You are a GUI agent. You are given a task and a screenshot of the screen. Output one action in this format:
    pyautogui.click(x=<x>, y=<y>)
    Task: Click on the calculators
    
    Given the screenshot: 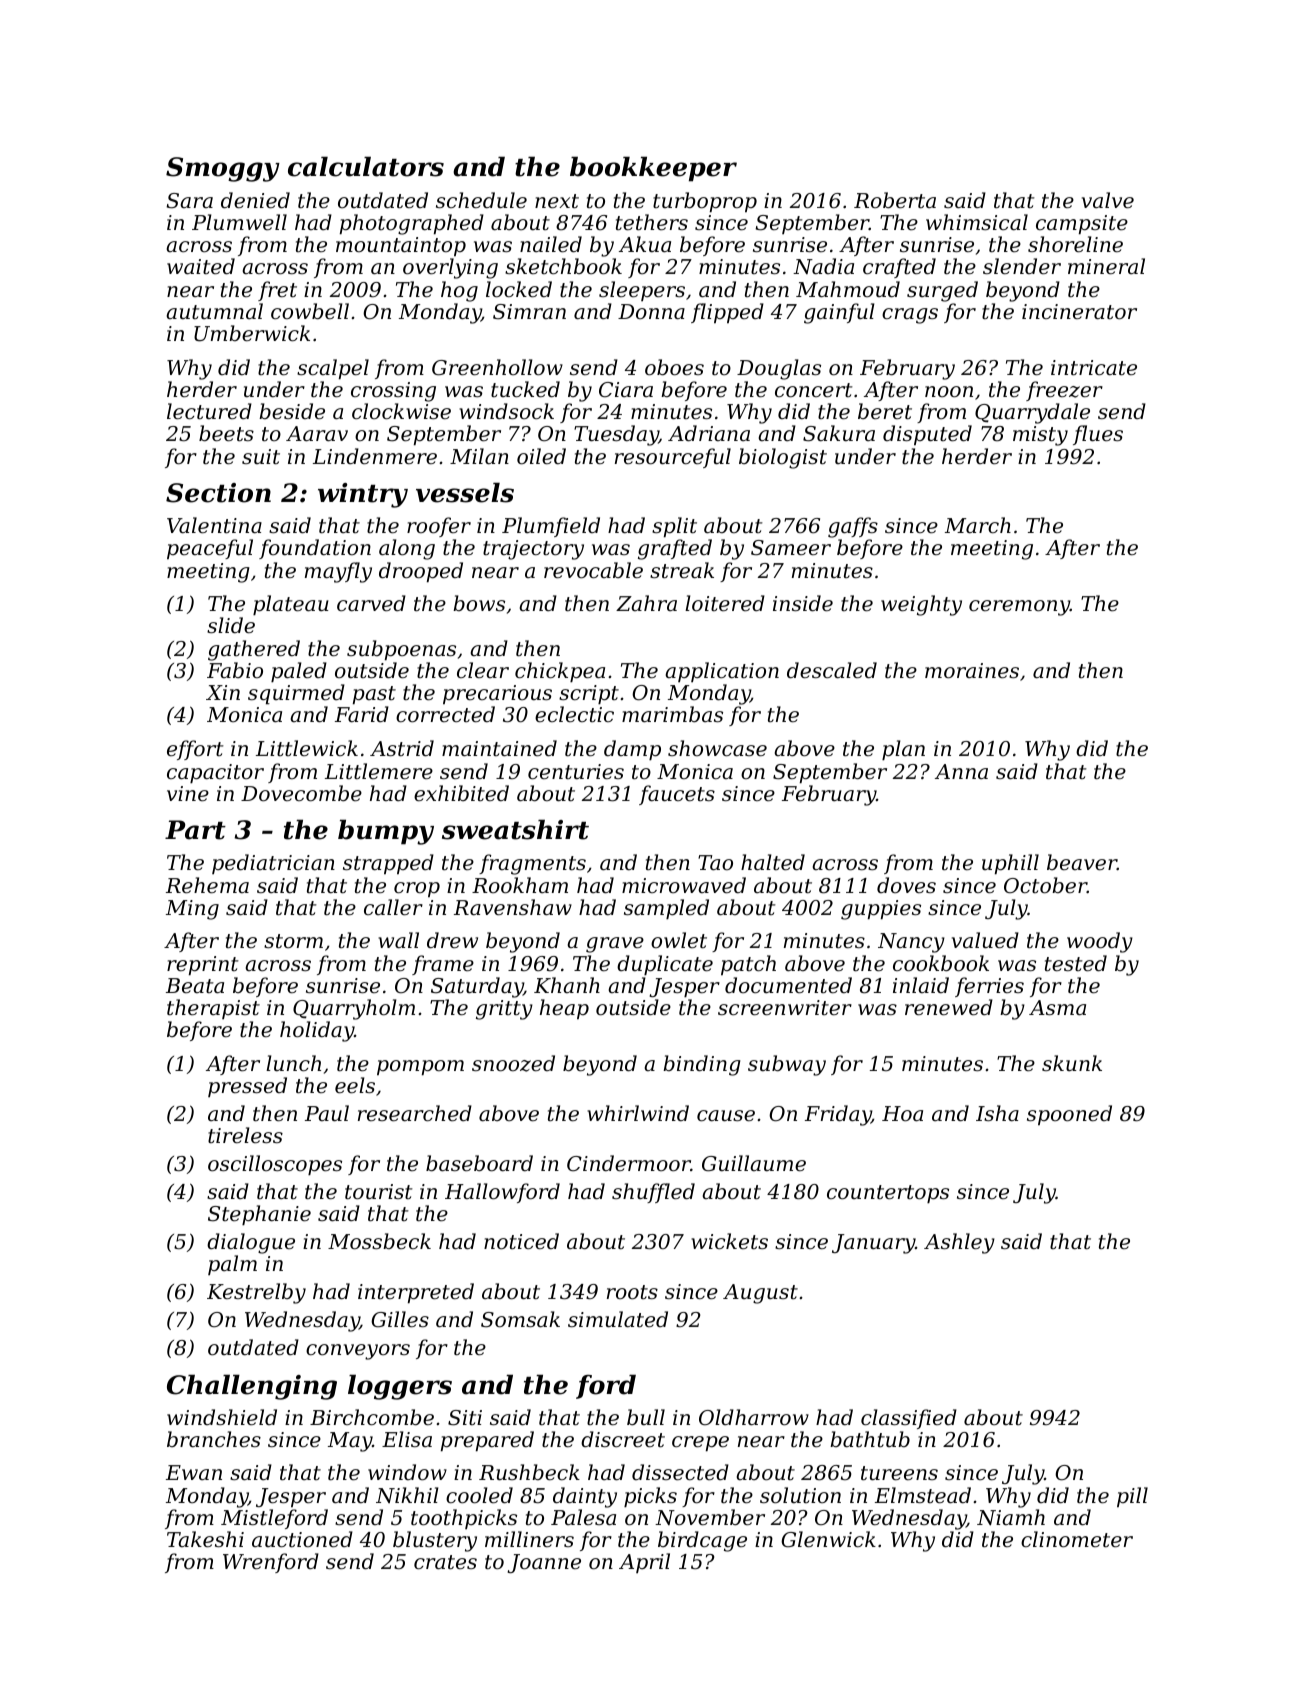 What is the action you would take?
    pyautogui.click(x=366, y=166)
